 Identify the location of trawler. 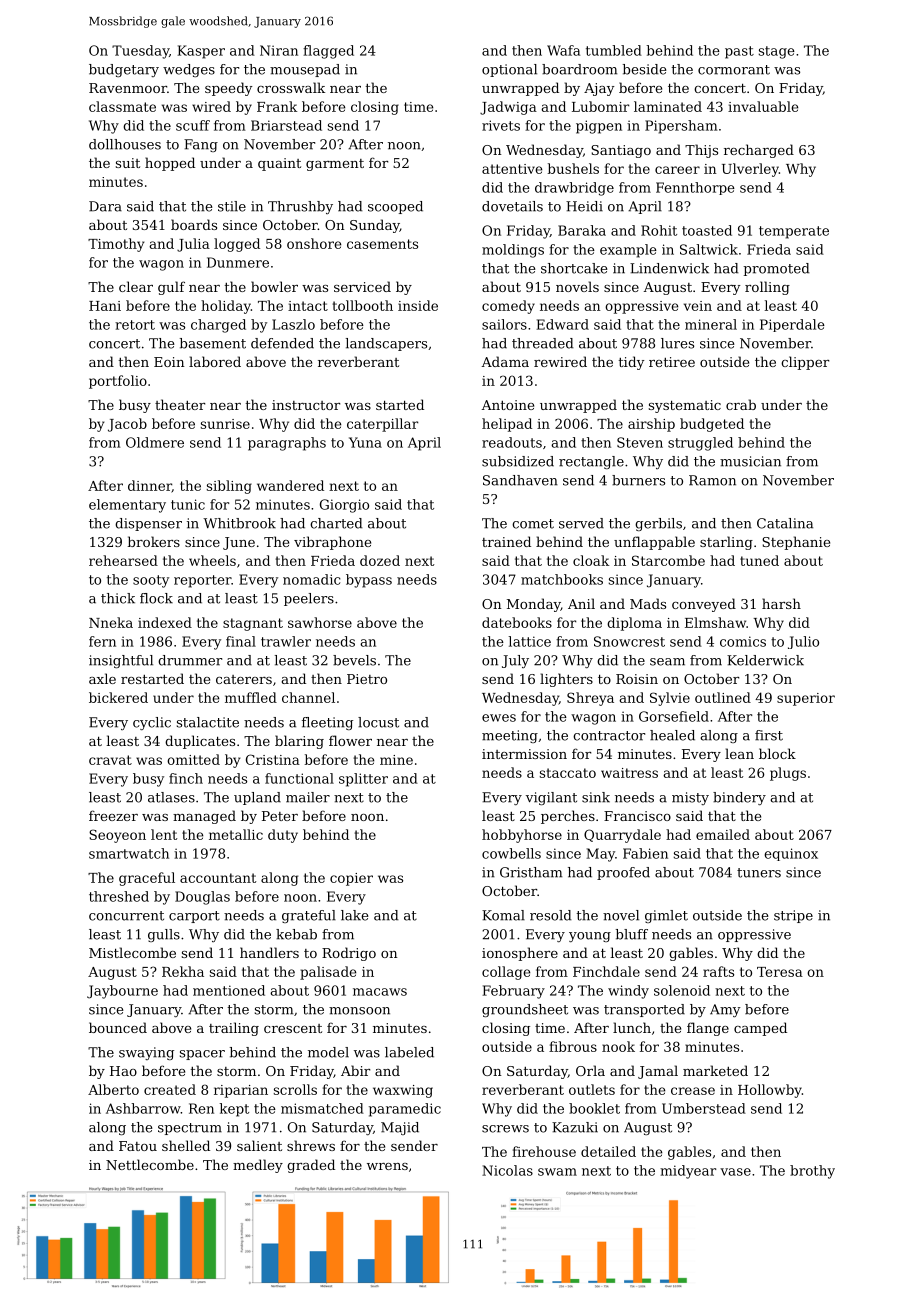
(286, 641).
